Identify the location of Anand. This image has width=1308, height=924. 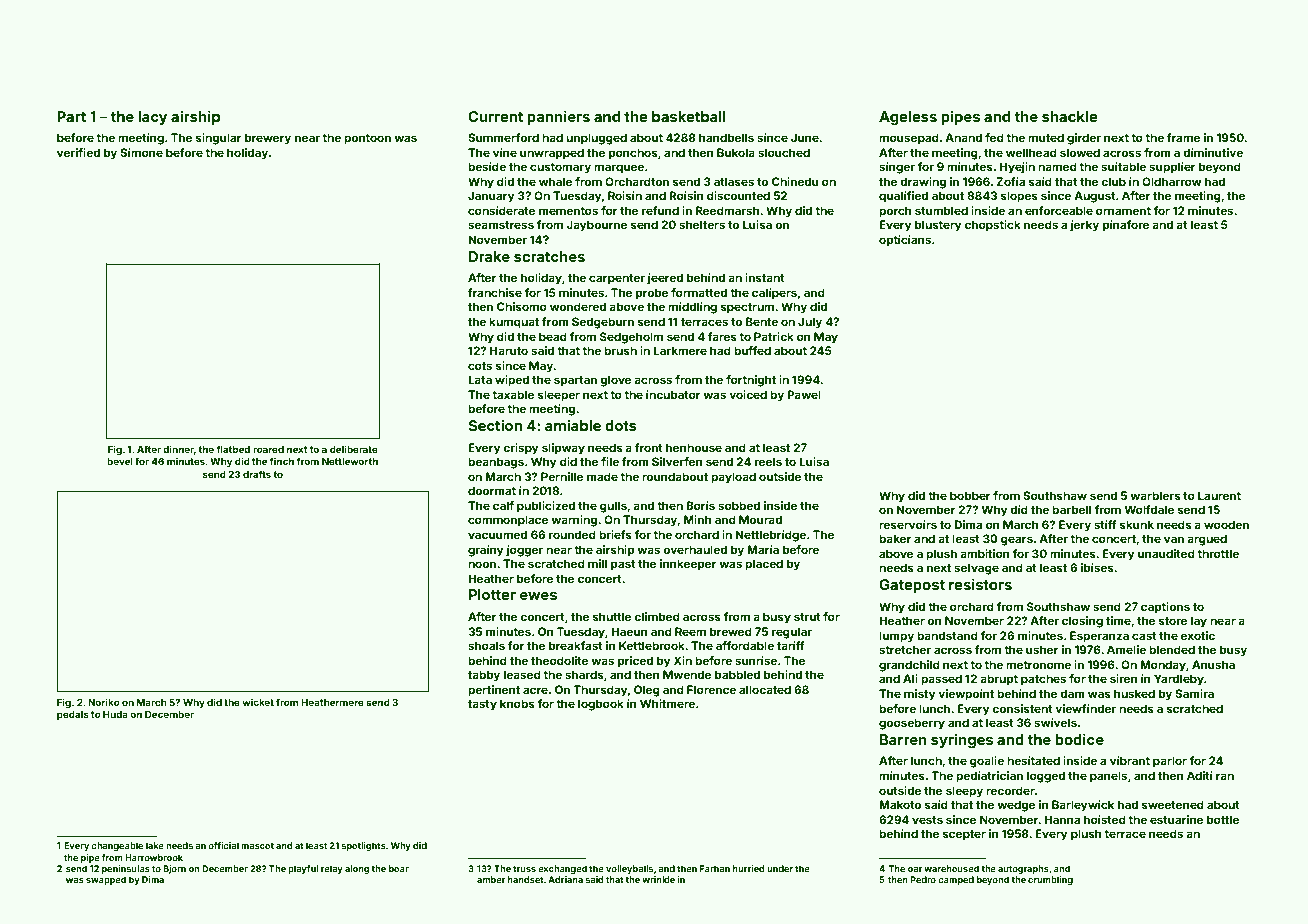
(963, 137).
